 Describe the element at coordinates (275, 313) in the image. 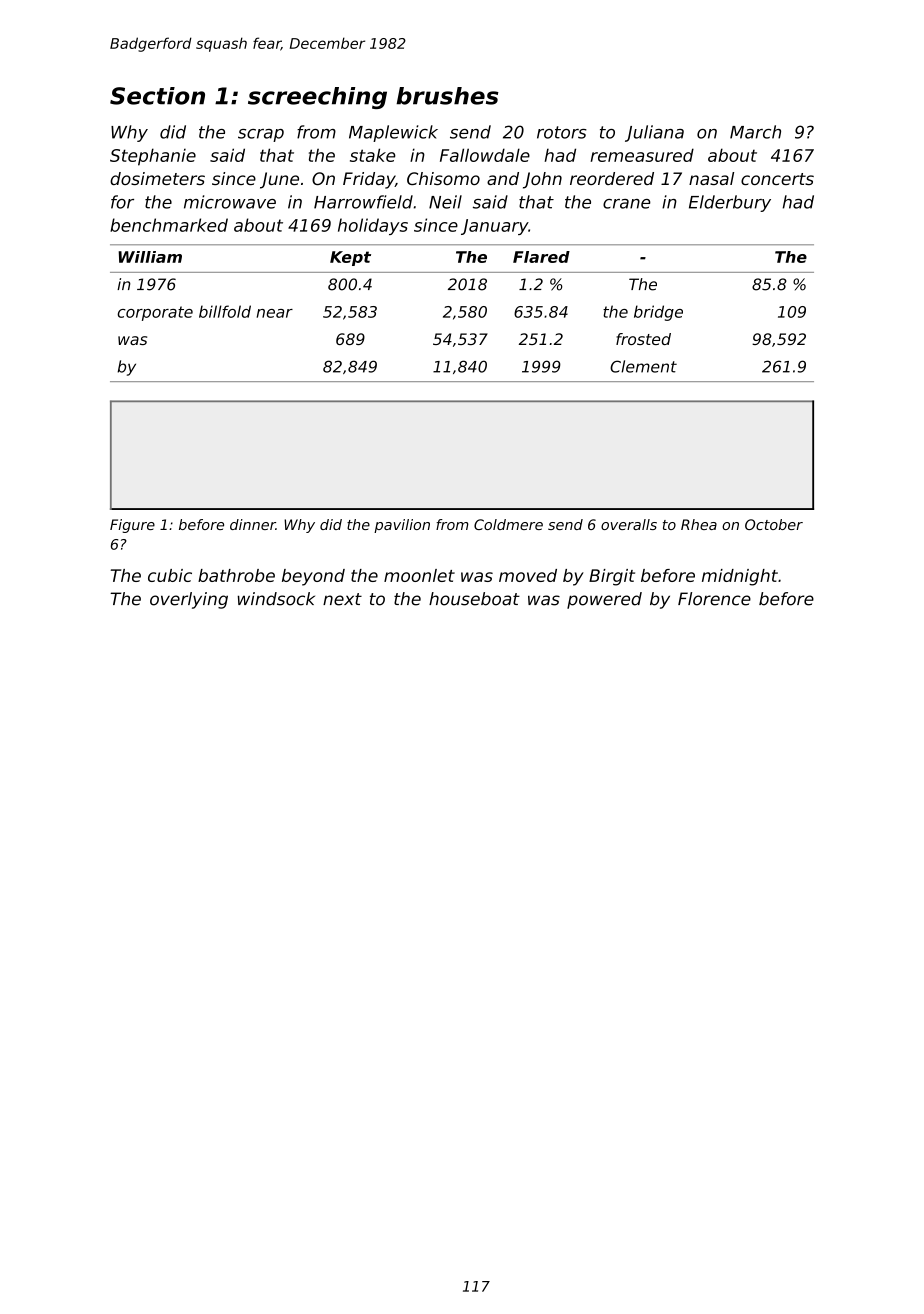

I see `near` at that location.
